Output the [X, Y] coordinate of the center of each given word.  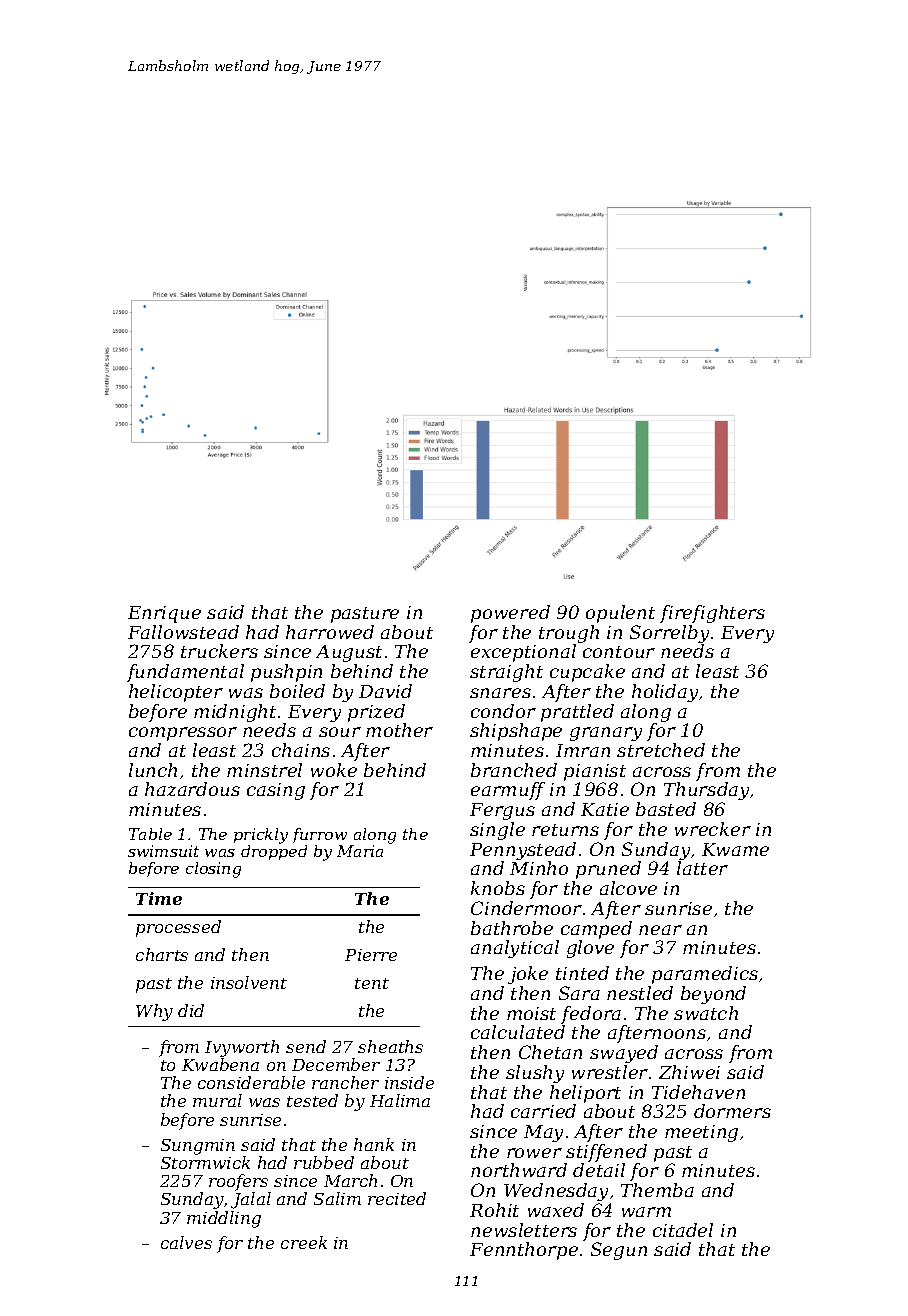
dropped [274, 852]
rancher [345, 1082]
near [660, 930]
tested [312, 1100]
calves [186, 1242]
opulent [620, 614]
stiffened [606, 1153]
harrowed [330, 632]
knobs [498, 888]
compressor [183, 734]
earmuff [508, 791]
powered [510, 614]
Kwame [735, 849]
